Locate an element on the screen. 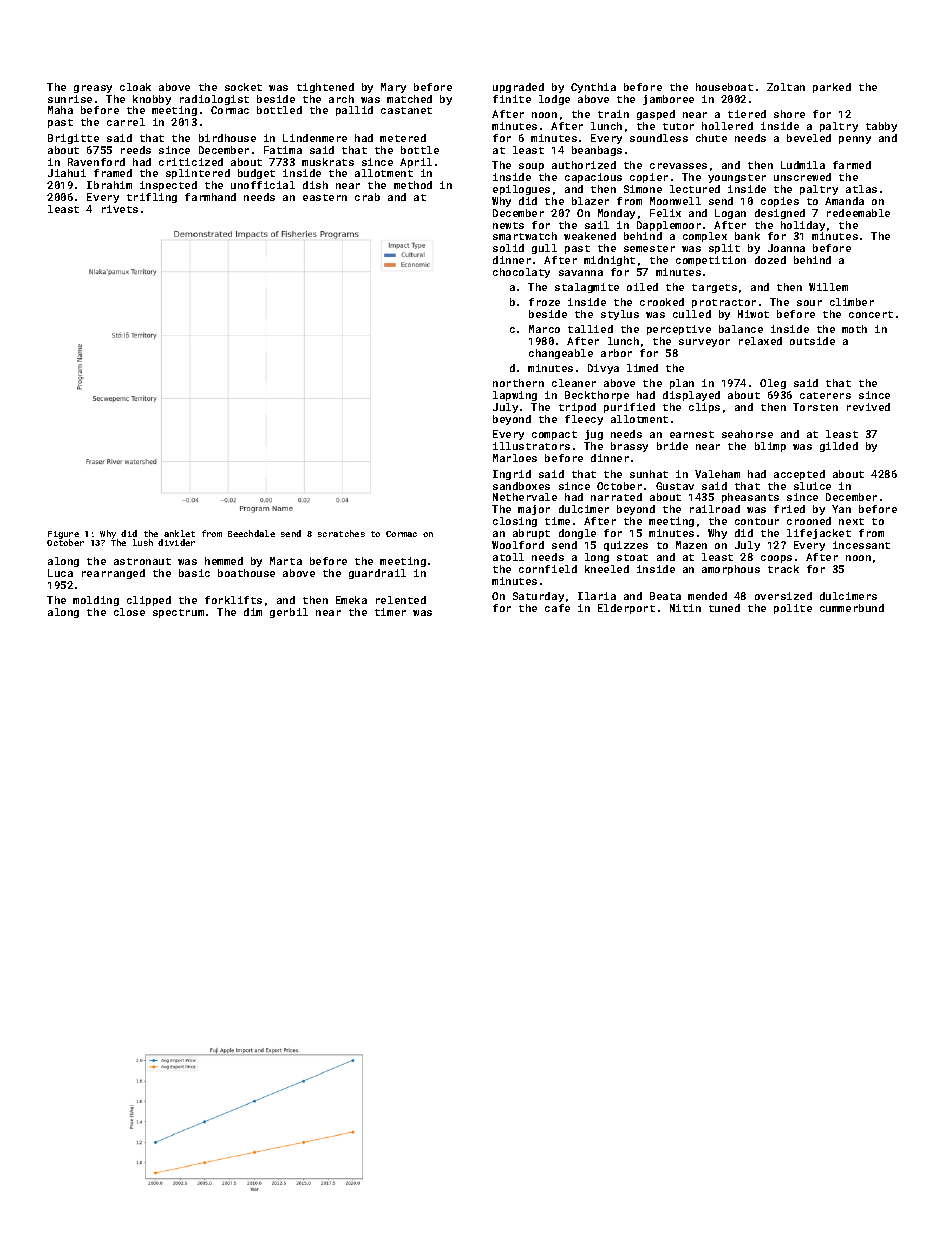  northern is located at coordinates (518, 383).
